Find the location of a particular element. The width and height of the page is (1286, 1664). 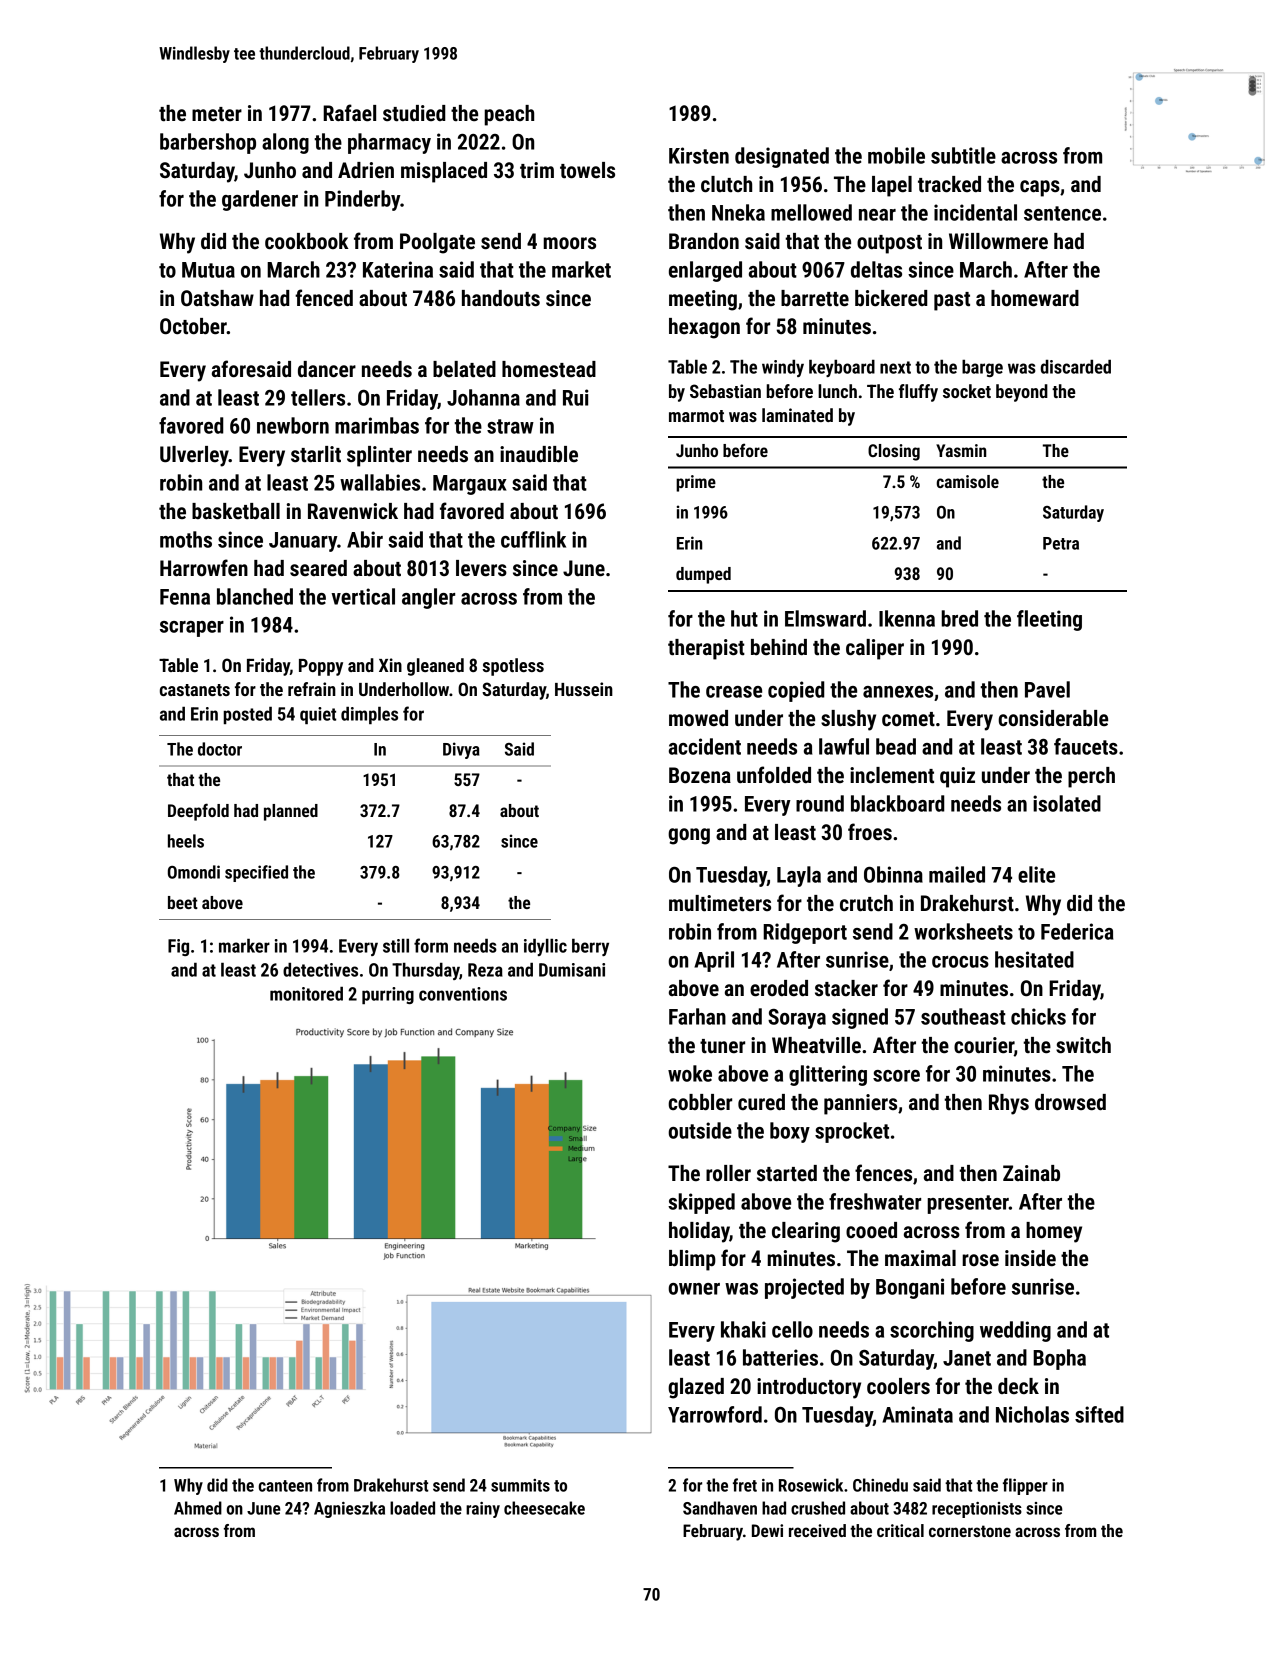

idyllic is located at coordinates (545, 947).
